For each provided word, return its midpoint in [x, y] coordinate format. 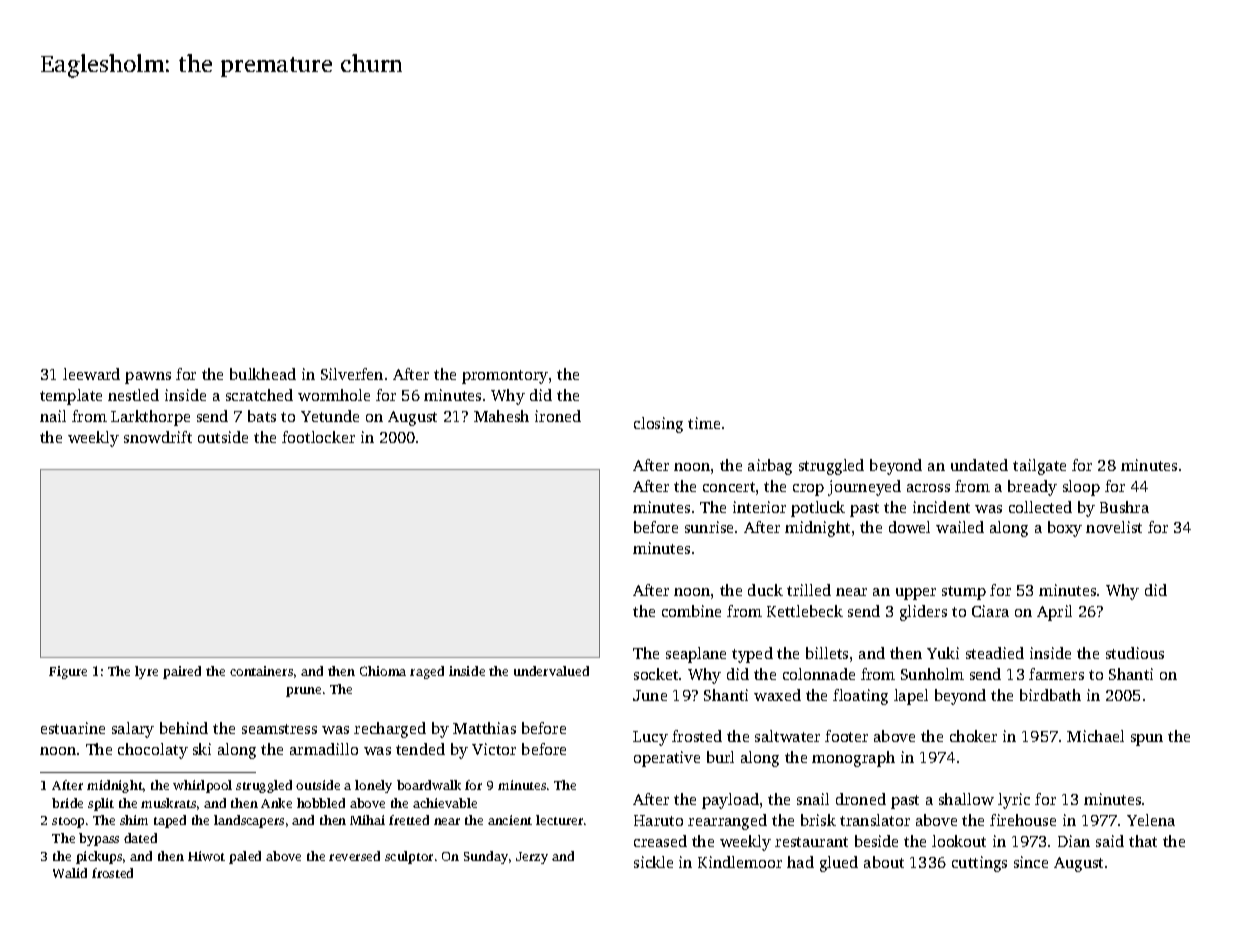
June [650, 695]
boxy [1065, 529]
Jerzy [532, 858]
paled [245, 857]
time [704, 423]
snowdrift [158, 437]
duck [765, 590]
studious [1135, 653]
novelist [1114, 527]
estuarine [73, 728]
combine [691, 611]
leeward [91, 374]
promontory [505, 377]
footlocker [318, 437]
